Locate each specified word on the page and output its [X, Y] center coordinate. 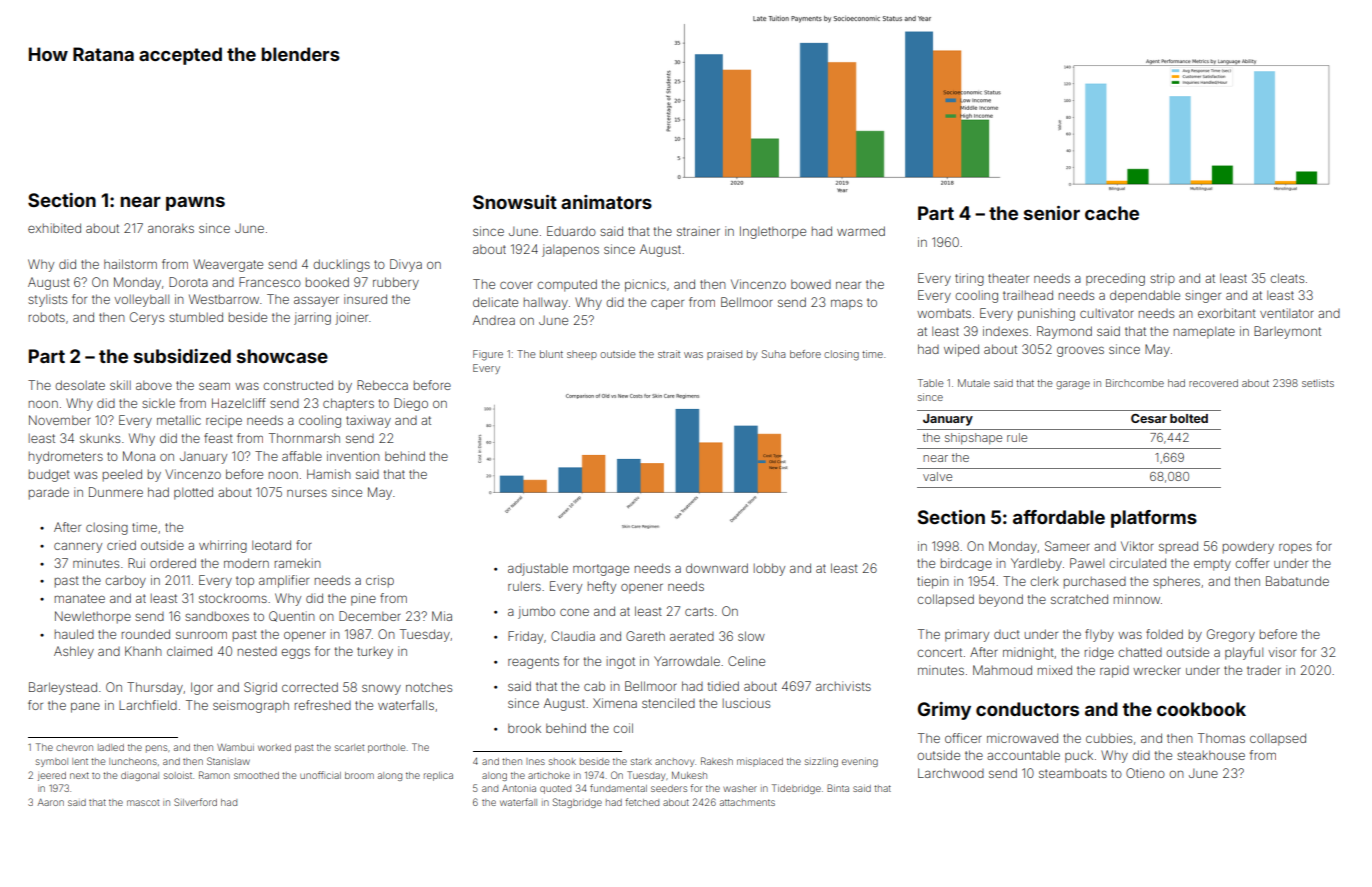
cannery [78, 547]
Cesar [1149, 418]
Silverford [195, 802]
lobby [769, 569]
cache [1112, 213]
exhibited [54, 228]
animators [606, 202]
